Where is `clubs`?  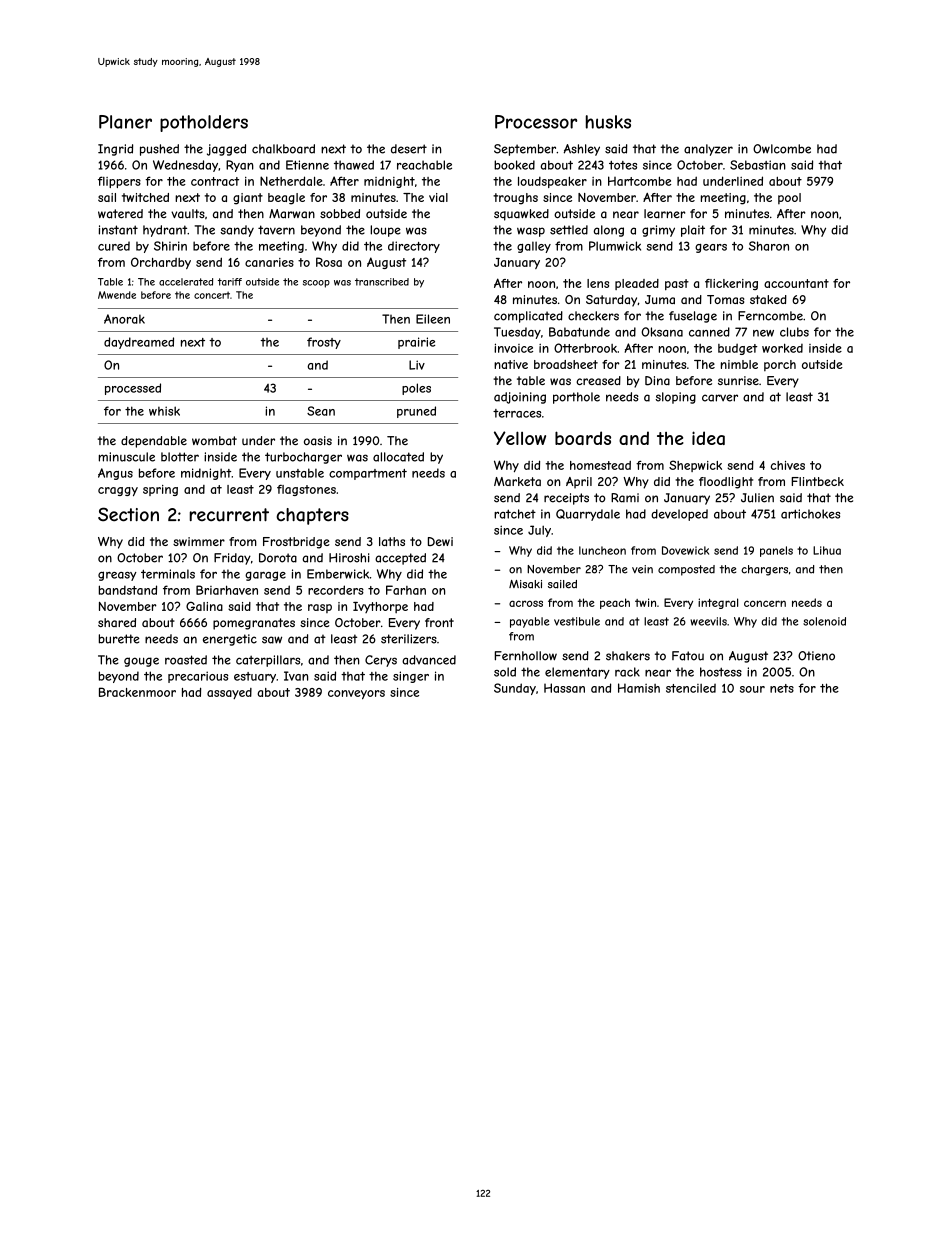
clubs is located at coordinates (794, 332).
